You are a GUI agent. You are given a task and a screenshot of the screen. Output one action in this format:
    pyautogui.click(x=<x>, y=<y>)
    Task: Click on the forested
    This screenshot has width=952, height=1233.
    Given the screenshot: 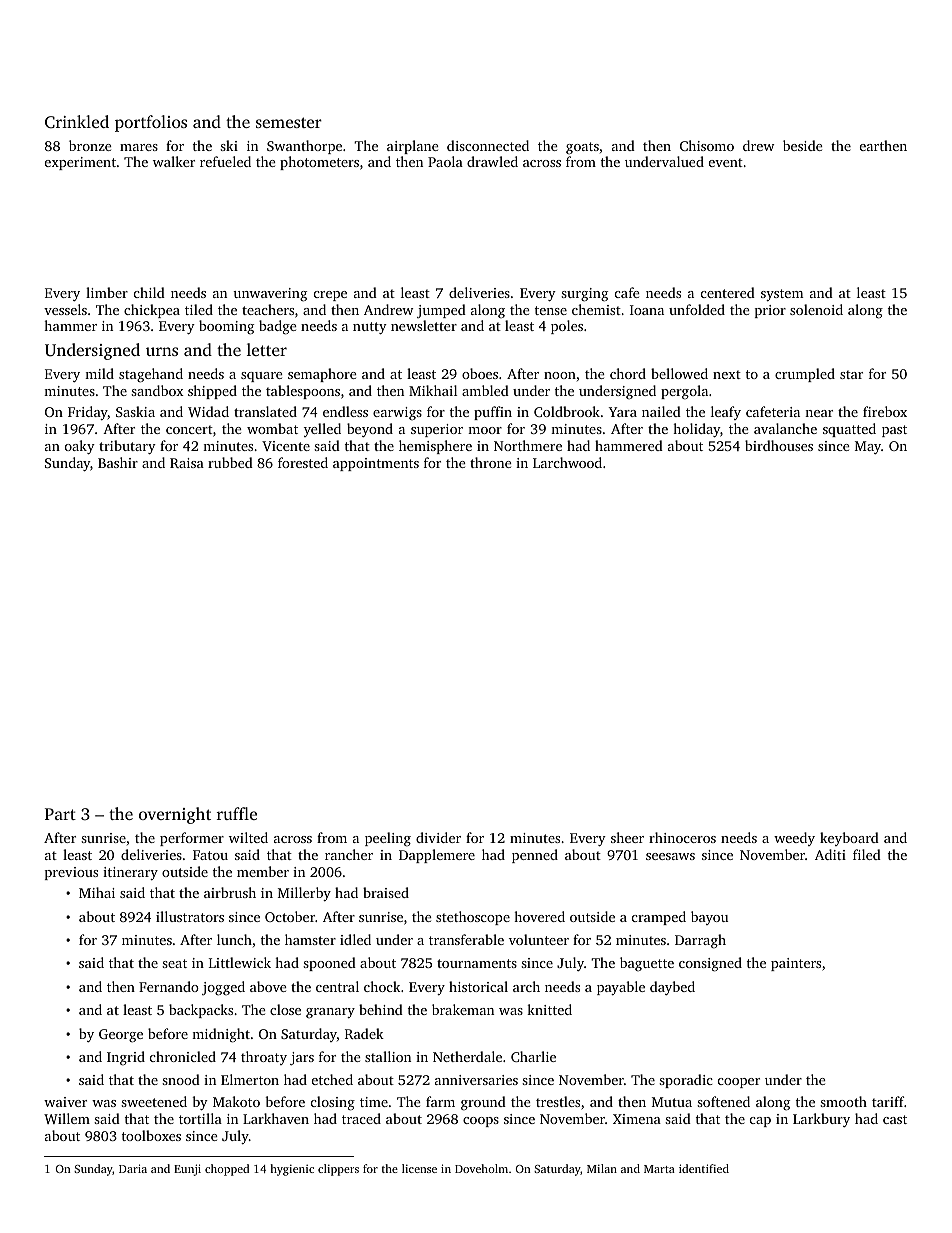 What is the action you would take?
    pyautogui.click(x=303, y=462)
